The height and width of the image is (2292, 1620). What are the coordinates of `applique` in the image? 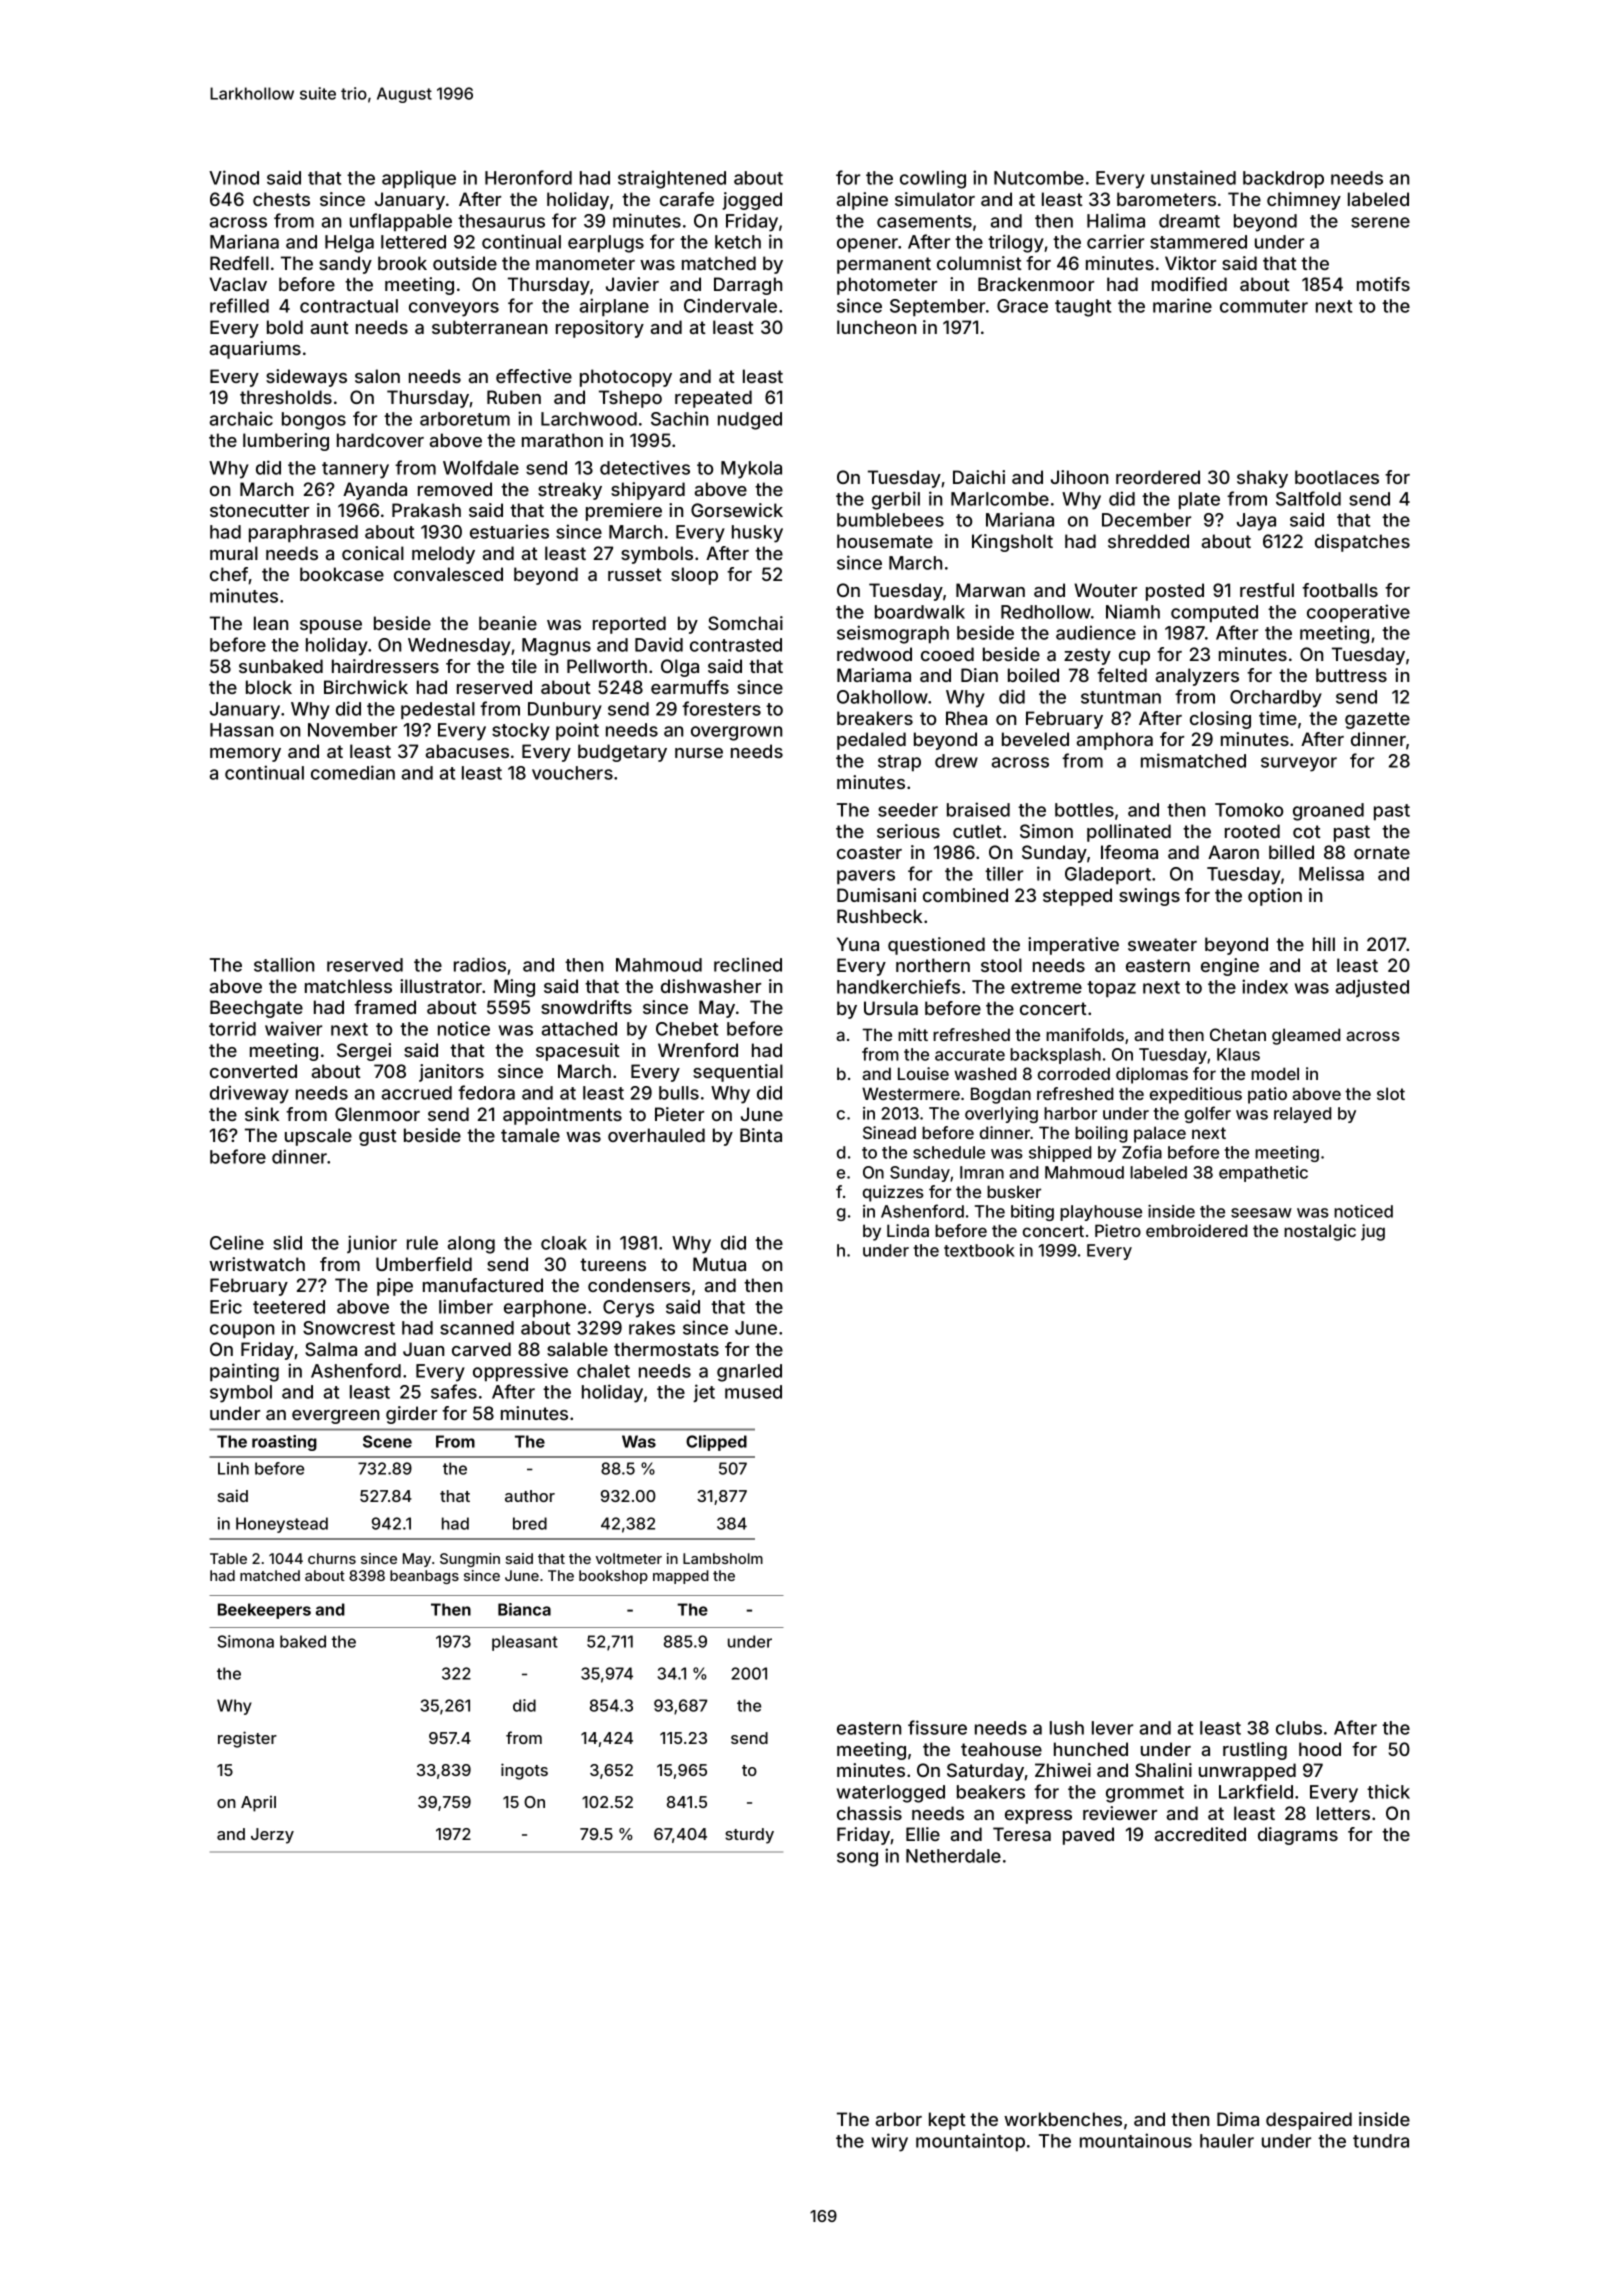 It's located at (419, 179).
